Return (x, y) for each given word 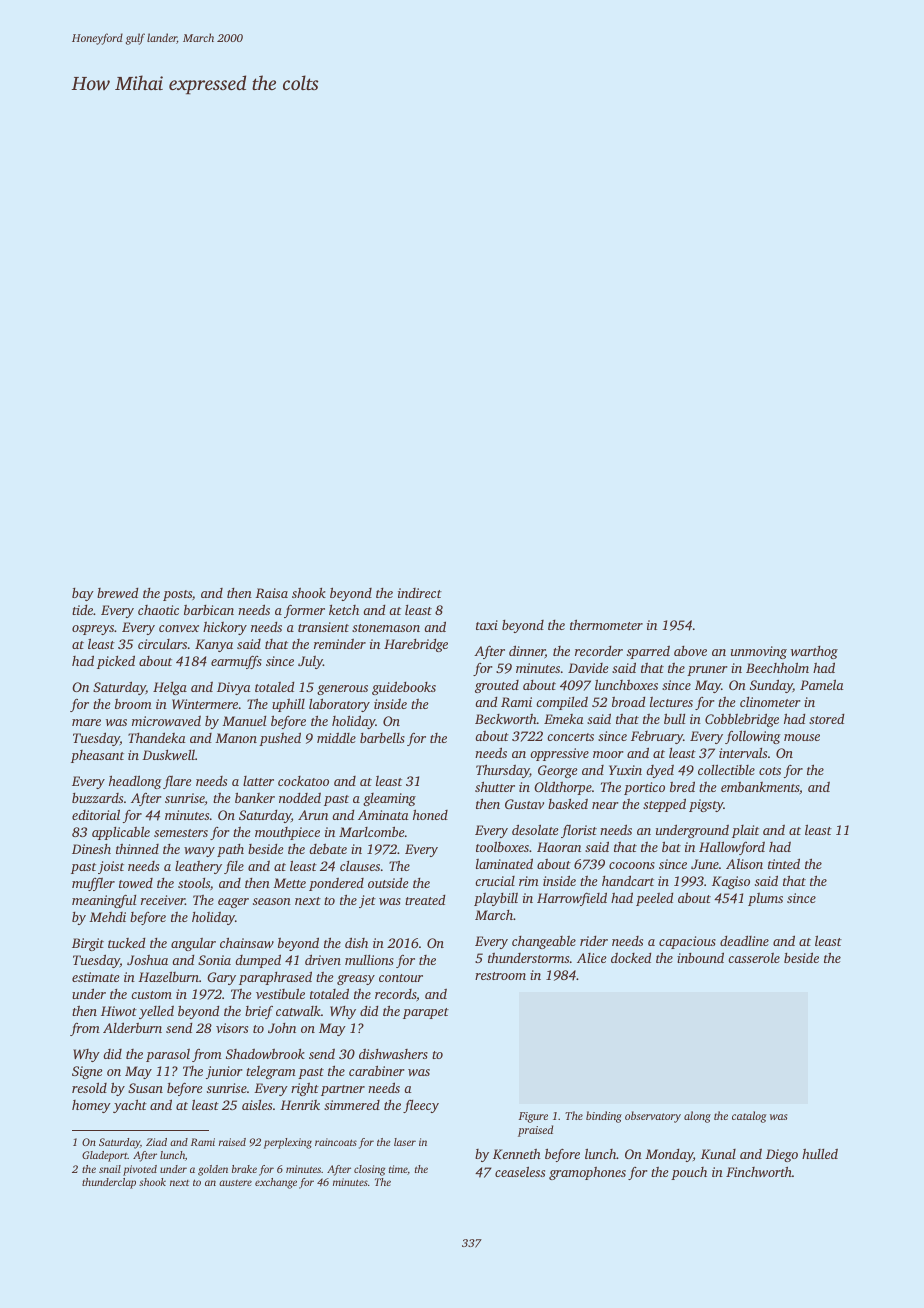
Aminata (383, 815)
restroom (500, 976)
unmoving (759, 652)
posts (177, 595)
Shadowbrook (265, 1053)
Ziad (156, 1142)
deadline (744, 940)
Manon (236, 738)
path (230, 850)
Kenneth (517, 1153)
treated (425, 900)
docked (631, 957)
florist (579, 831)
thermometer (606, 624)
